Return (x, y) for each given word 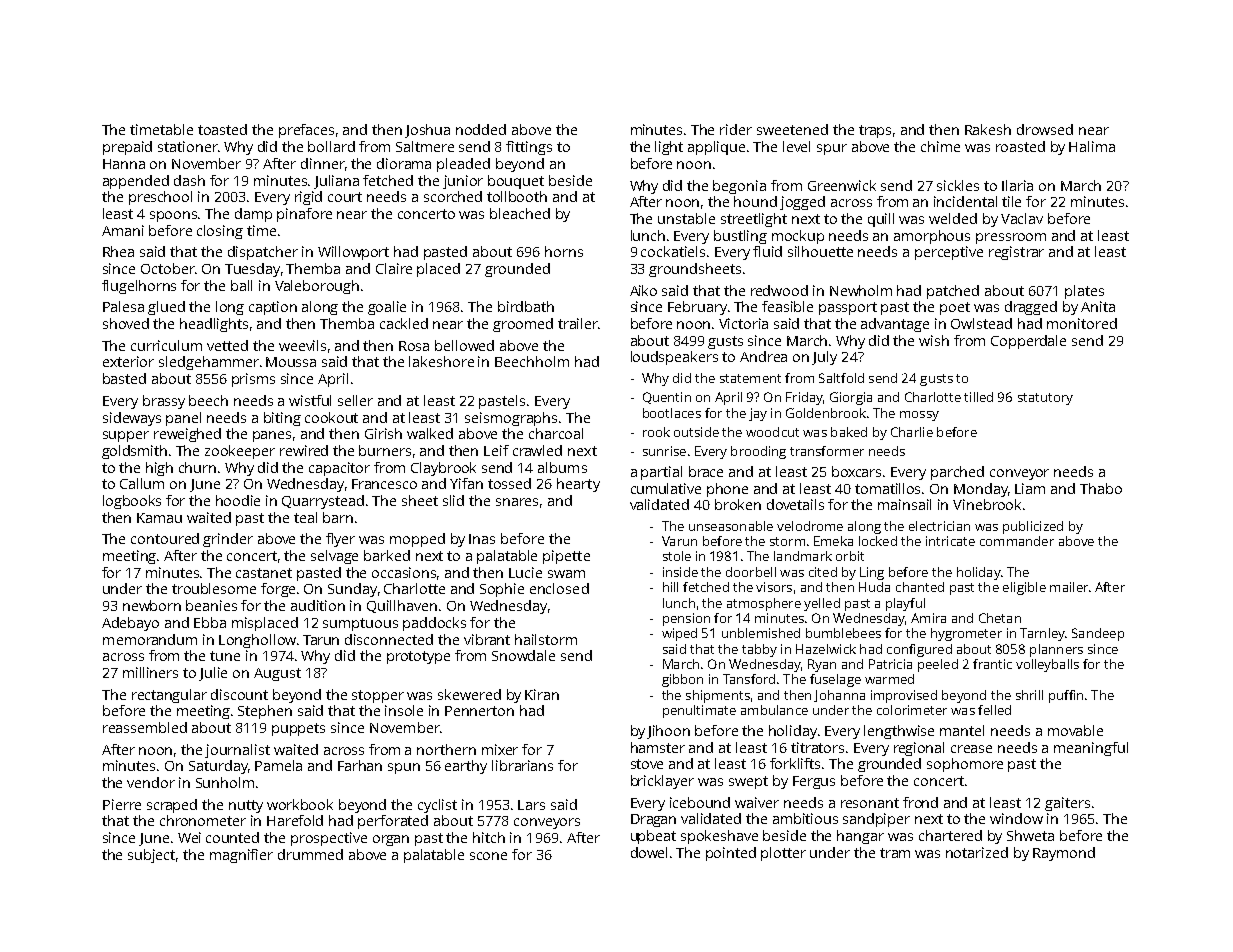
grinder (228, 540)
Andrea (763, 356)
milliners (150, 672)
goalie (387, 308)
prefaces (306, 131)
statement (750, 378)
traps (875, 131)
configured (919, 650)
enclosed (559, 588)
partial (661, 473)
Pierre (122, 804)
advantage (895, 325)
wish (934, 340)
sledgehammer (209, 363)
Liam (1030, 488)
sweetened (792, 129)
